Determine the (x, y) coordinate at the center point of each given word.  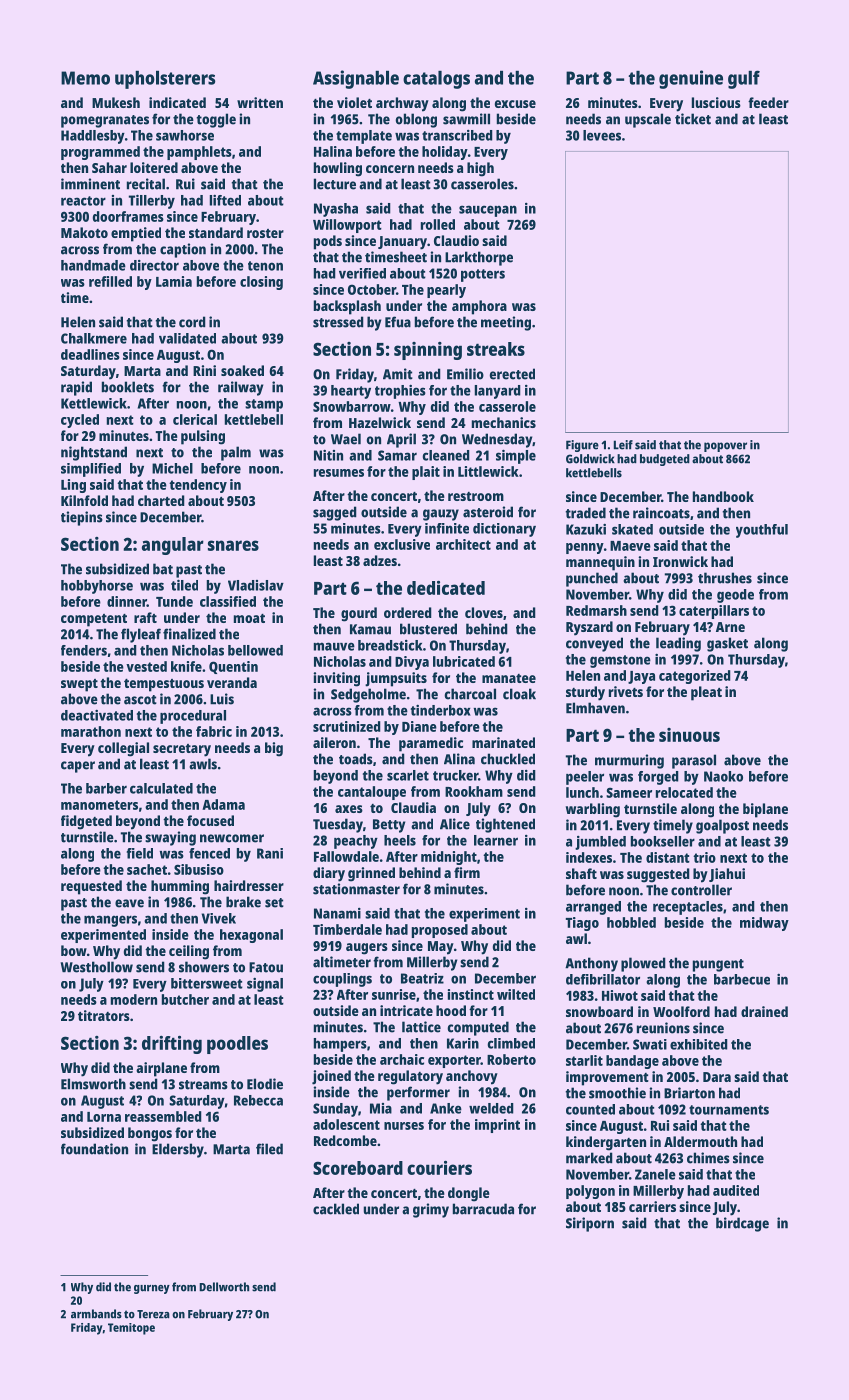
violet (354, 102)
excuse (515, 104)
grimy (431, 1210)
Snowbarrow (352, 406)
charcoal (470, 694)
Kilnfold (84, 500)
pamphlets (199, 153)
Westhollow (97, 967)
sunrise (394, 994)
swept (79, 685)
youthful (762, 531)
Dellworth (224, 1287)
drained (764, 1011)
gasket (727, 644)
